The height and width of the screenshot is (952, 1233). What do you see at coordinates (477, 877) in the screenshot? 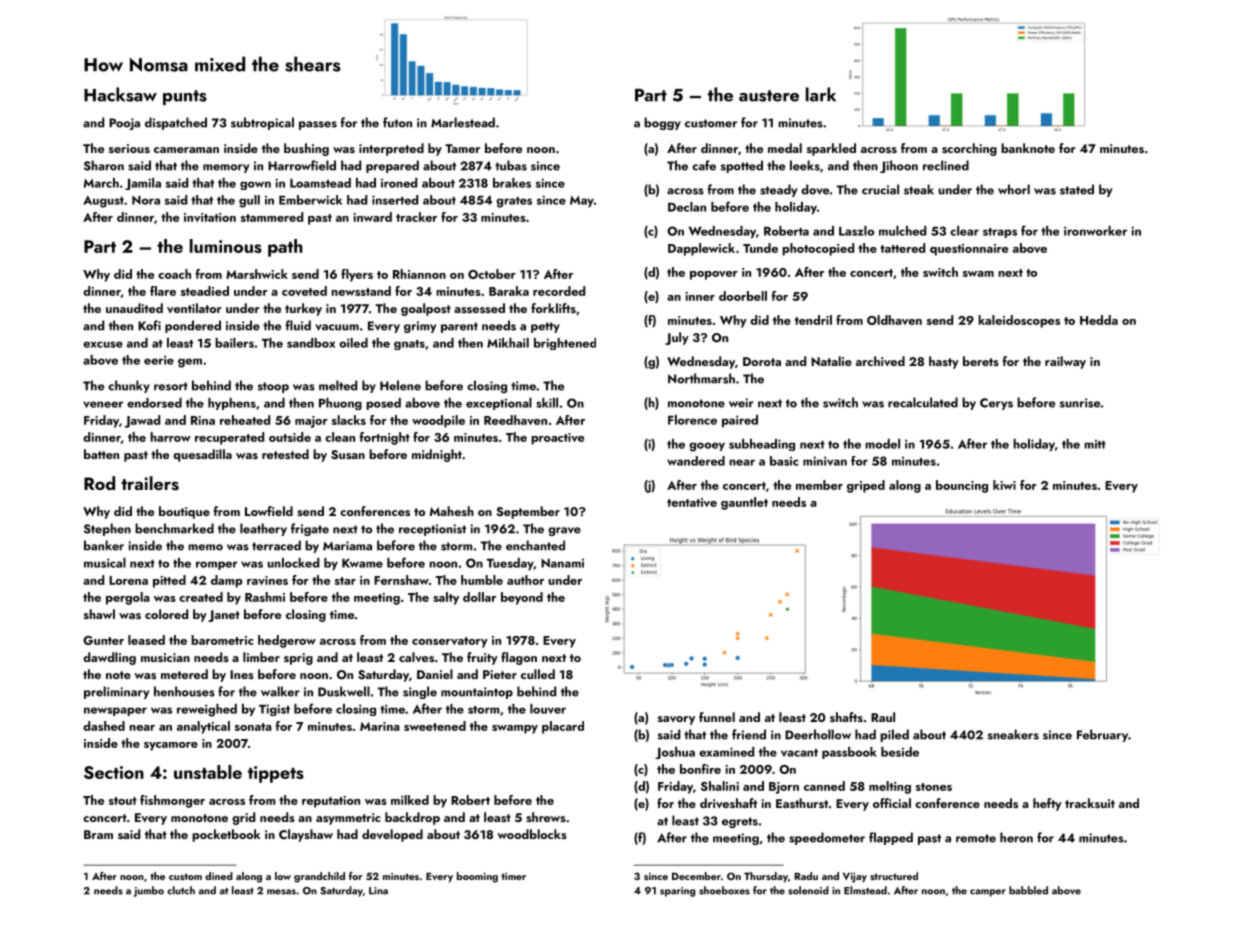
I see `booming` at bounding box center [477, 877].
